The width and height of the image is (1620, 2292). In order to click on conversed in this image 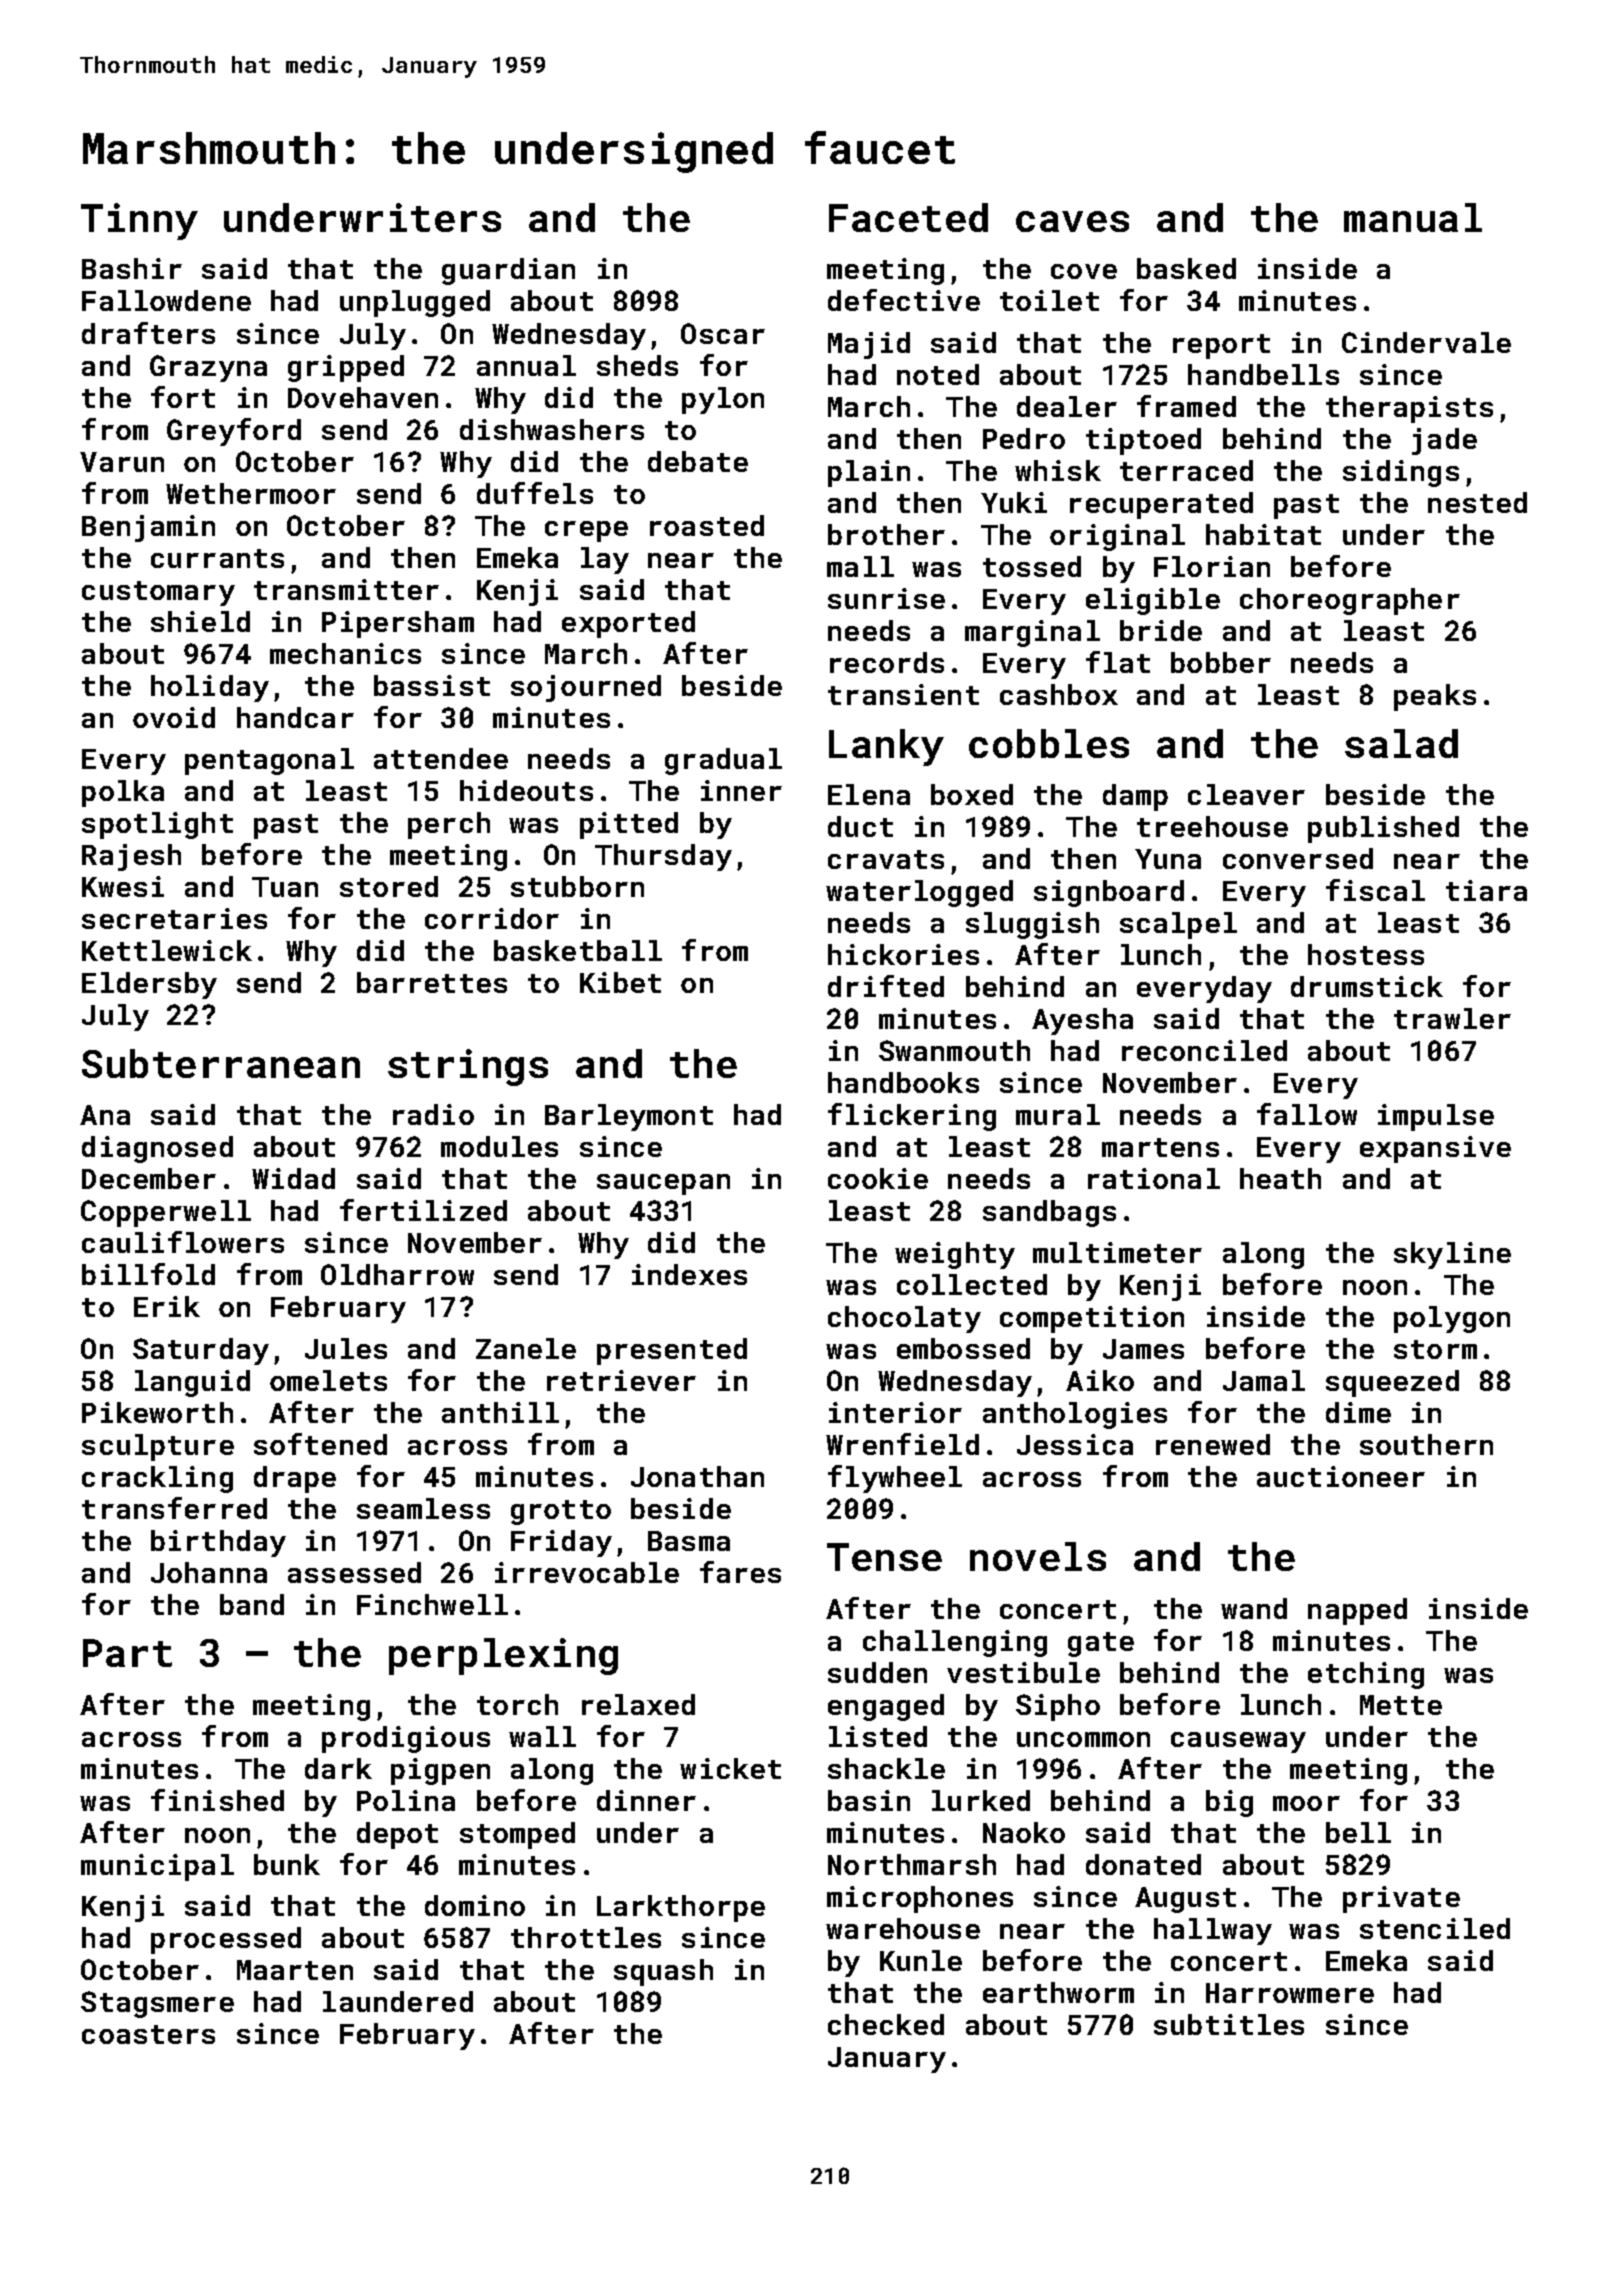, I will do `click(1298, 858)`.
